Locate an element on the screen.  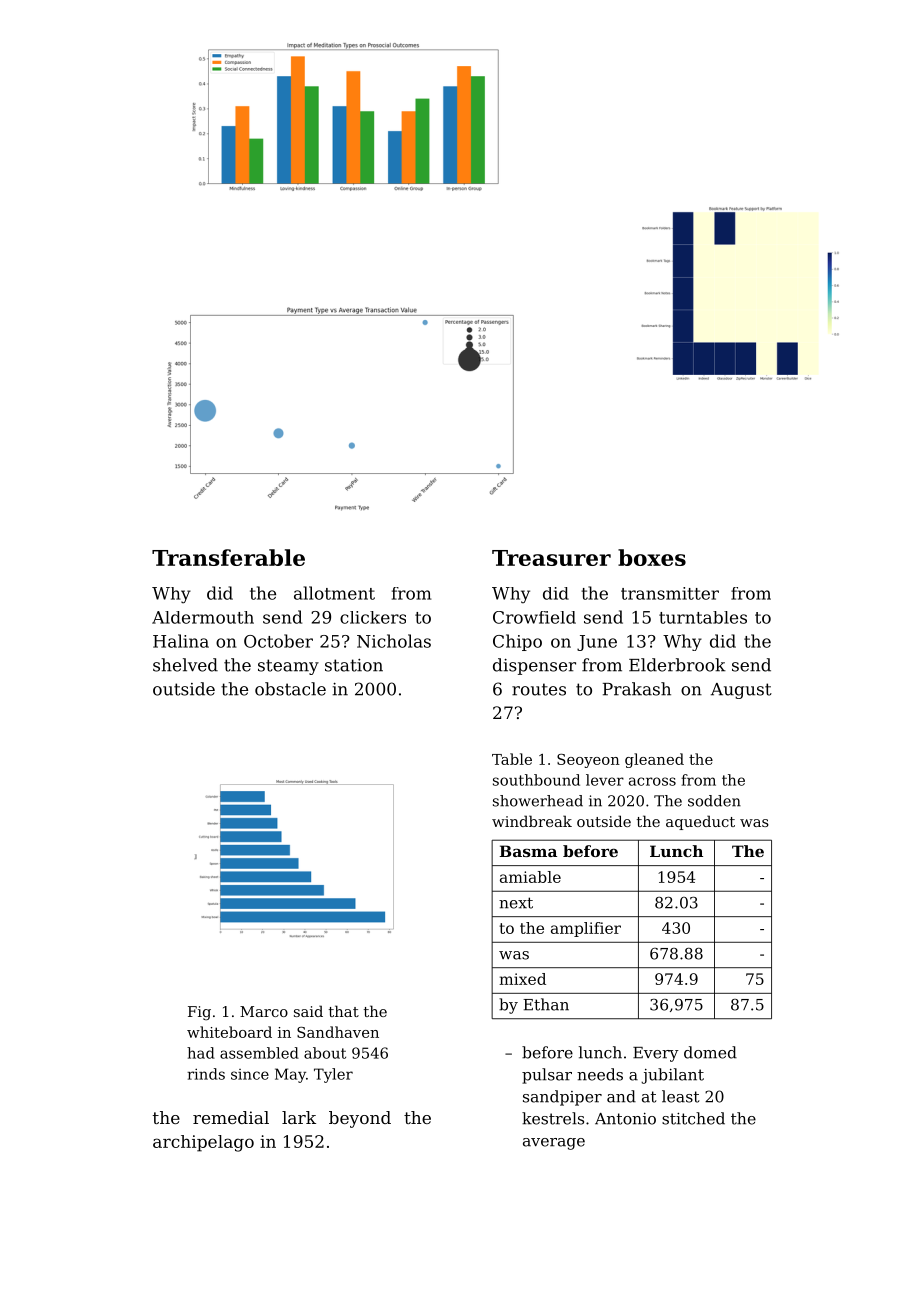
stitched is located at coordinates (693, 1118).
